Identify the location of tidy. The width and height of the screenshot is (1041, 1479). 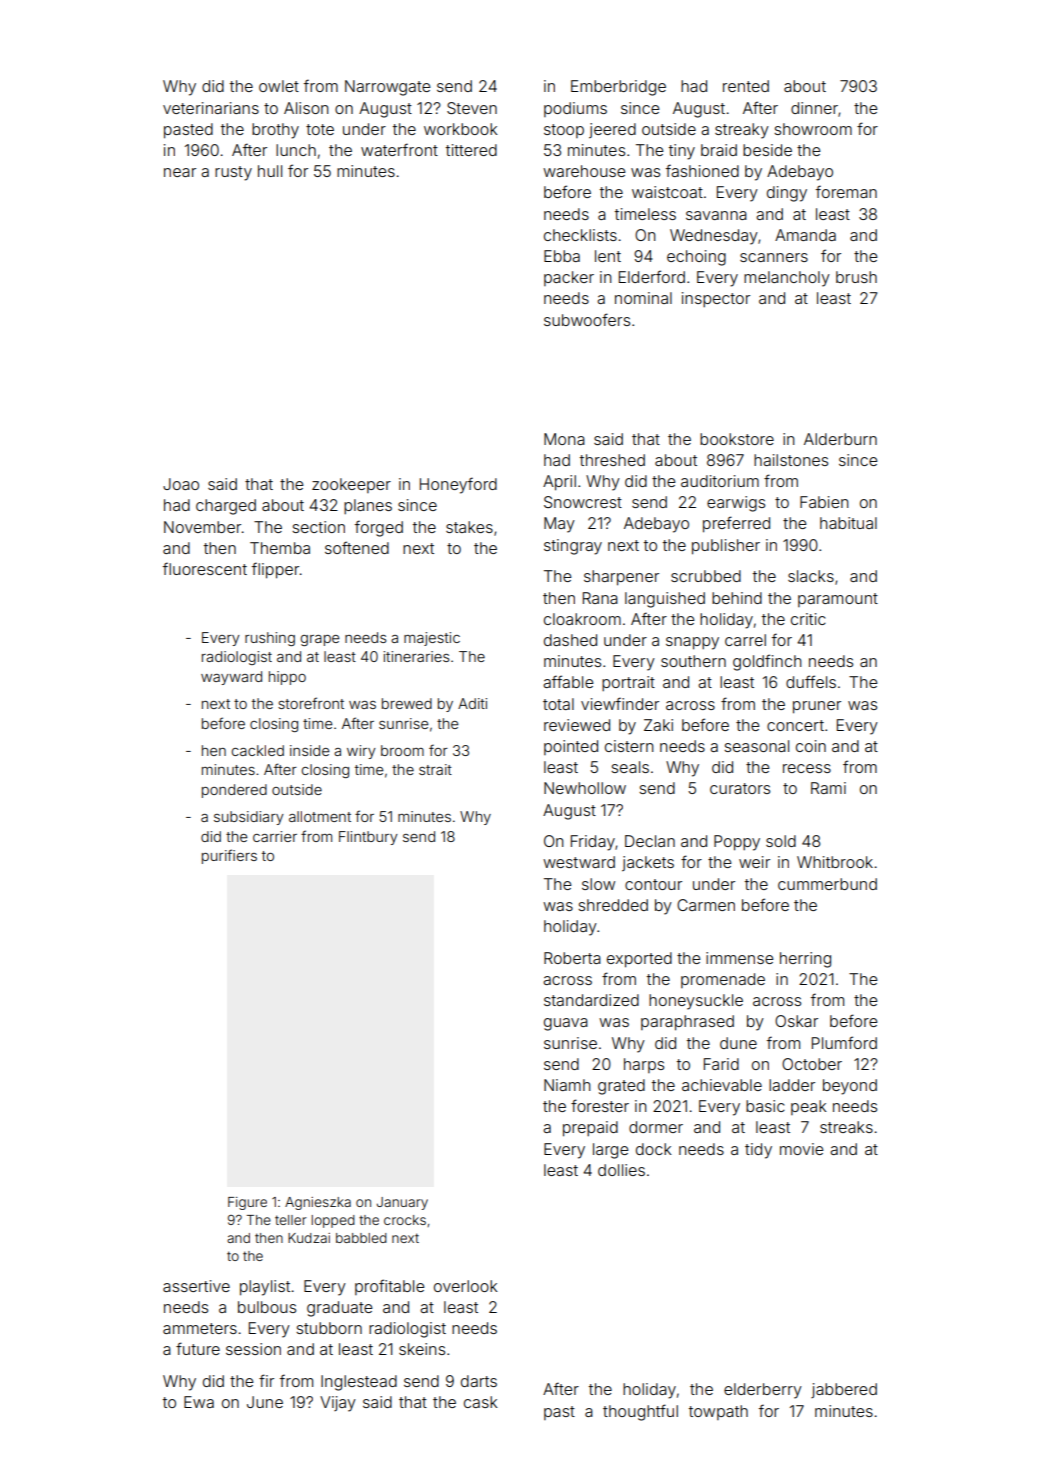
(758, 1151).
